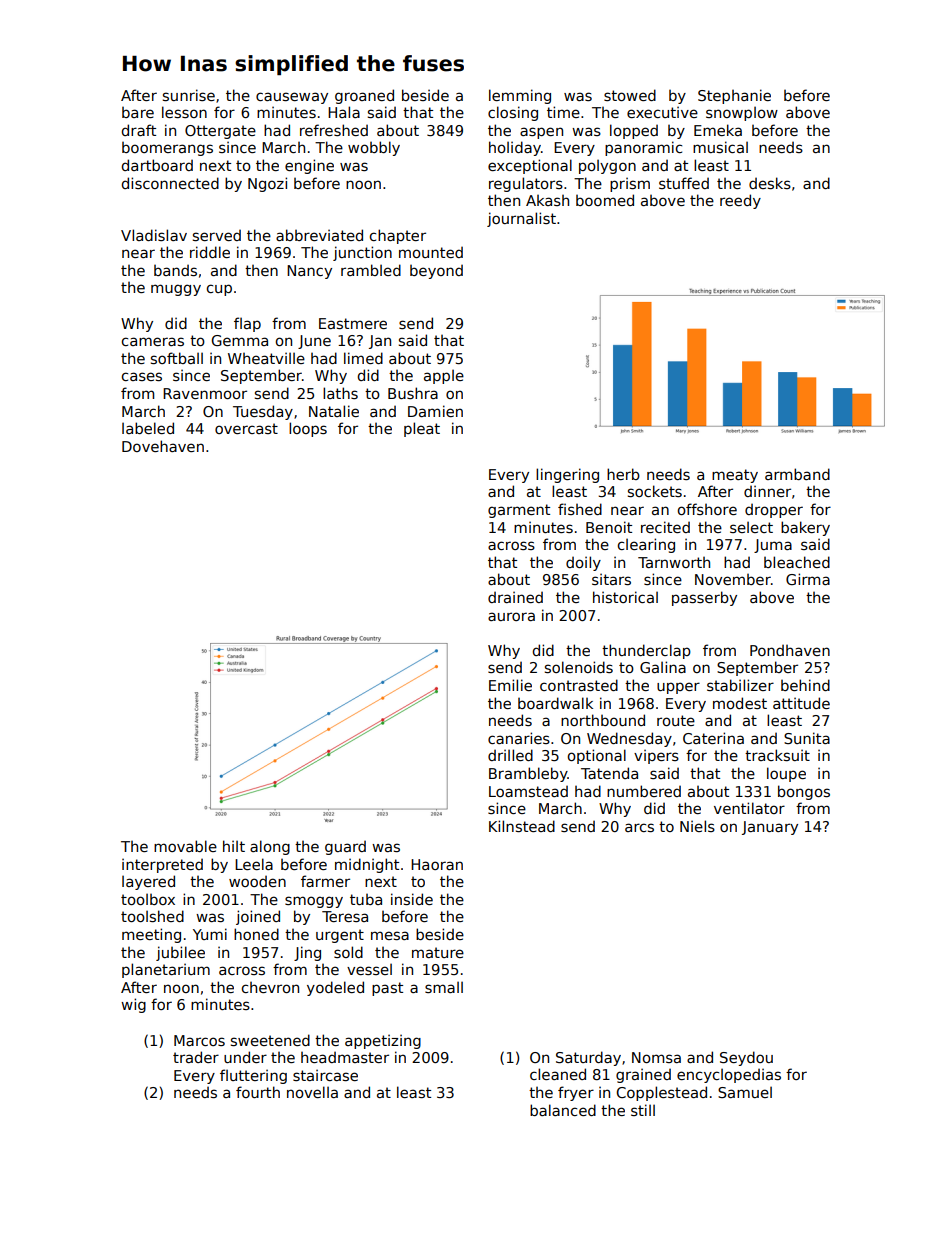  What do you see at coordinates (511, 616) in the screenshot?
I see `aurora` at bounding box center [511, 616].
